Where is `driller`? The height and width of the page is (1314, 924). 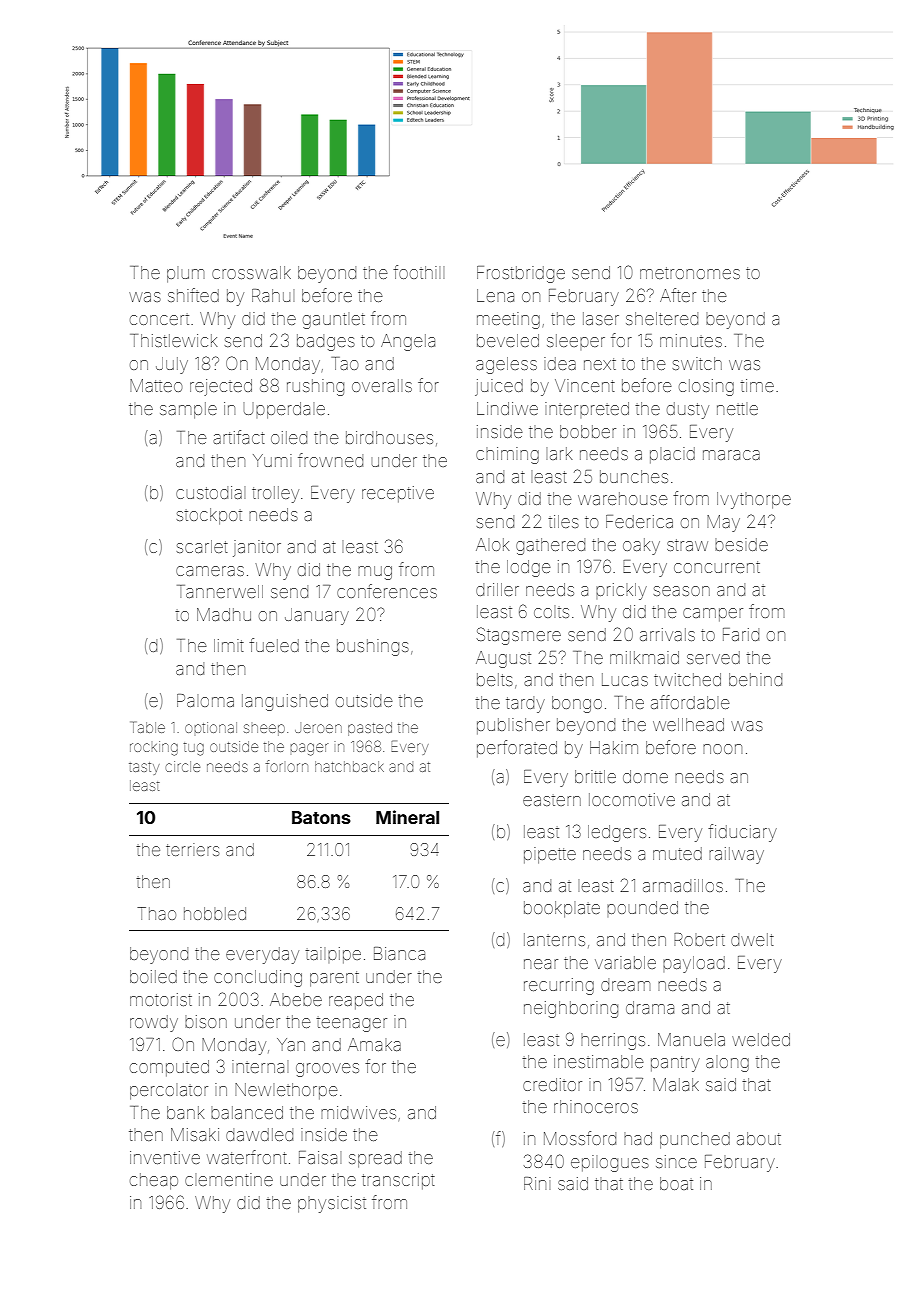
driller is located at coordinates (497, 589).
